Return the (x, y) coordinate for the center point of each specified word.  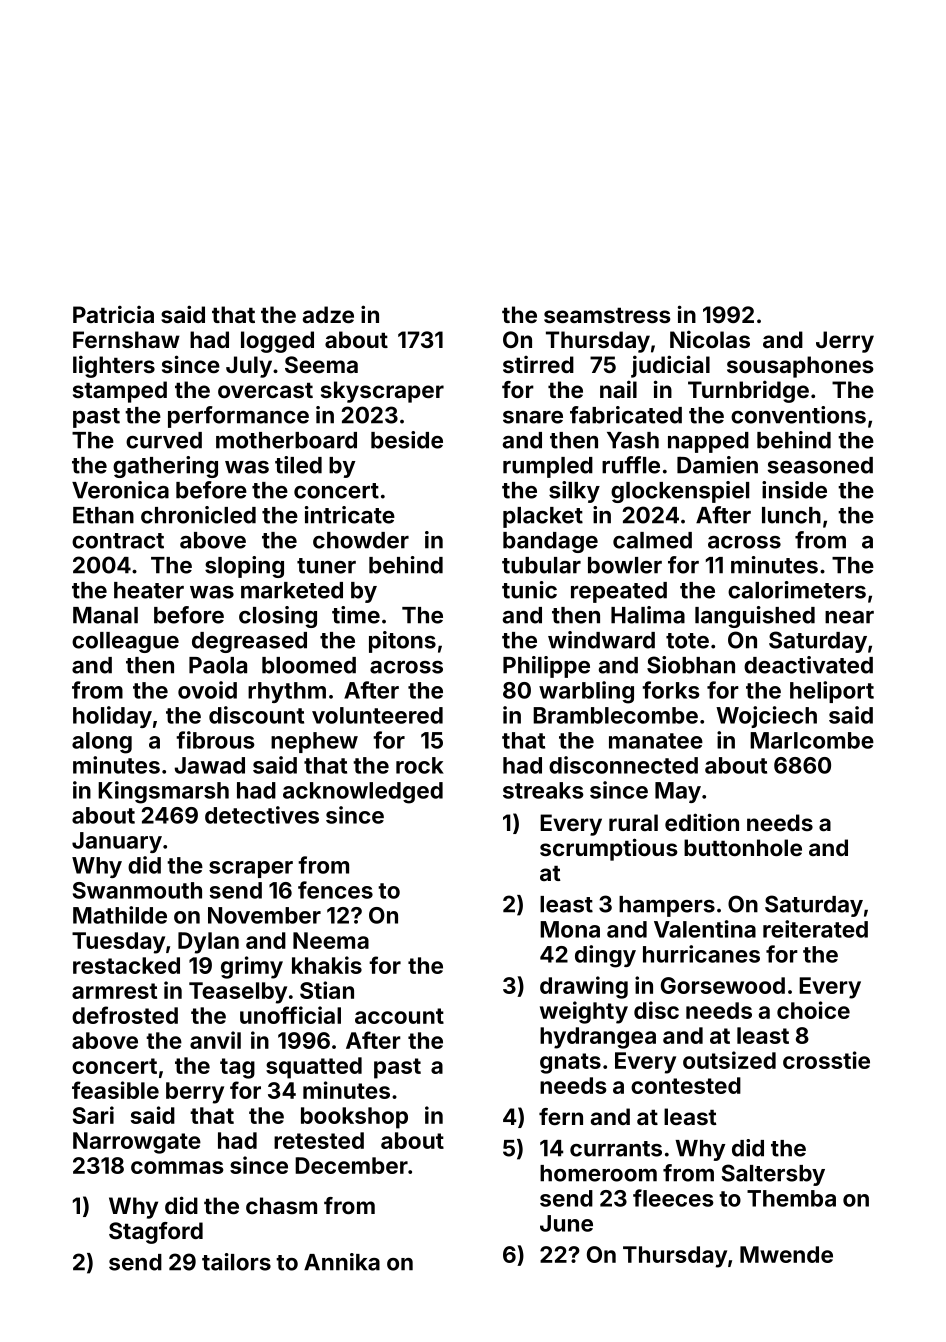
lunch (791, 515)
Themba (791, 1198)
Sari (93, 1115)
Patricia (113, 314)
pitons (402, 642)
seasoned (820, 465)
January (117, 842)
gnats (570, 1063)
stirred (538, 364)
